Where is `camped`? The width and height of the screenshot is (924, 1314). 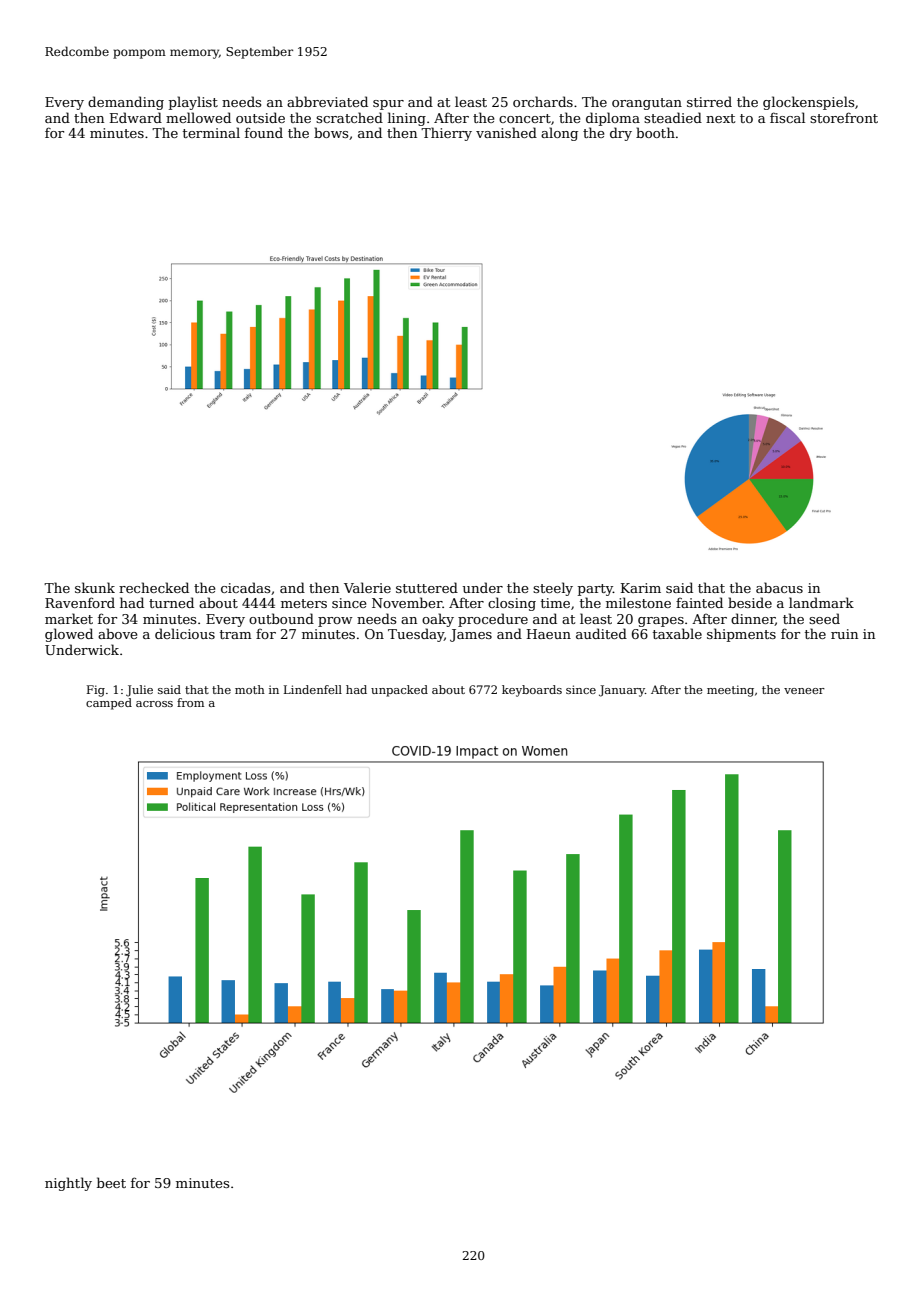 camped is located at coordinates (109, 704).
